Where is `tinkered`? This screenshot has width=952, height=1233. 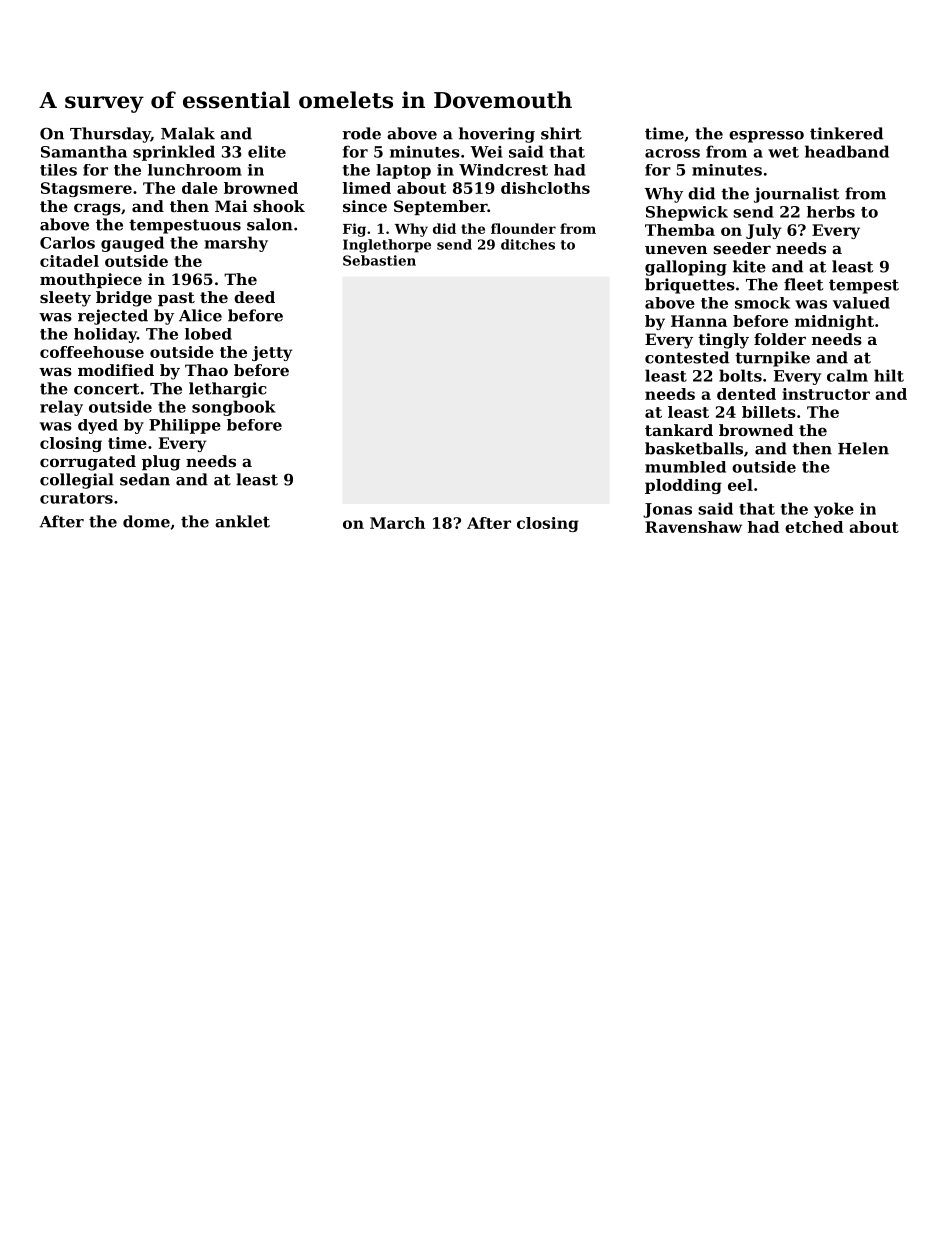
tinkered is located at coordinates (846, 133).
